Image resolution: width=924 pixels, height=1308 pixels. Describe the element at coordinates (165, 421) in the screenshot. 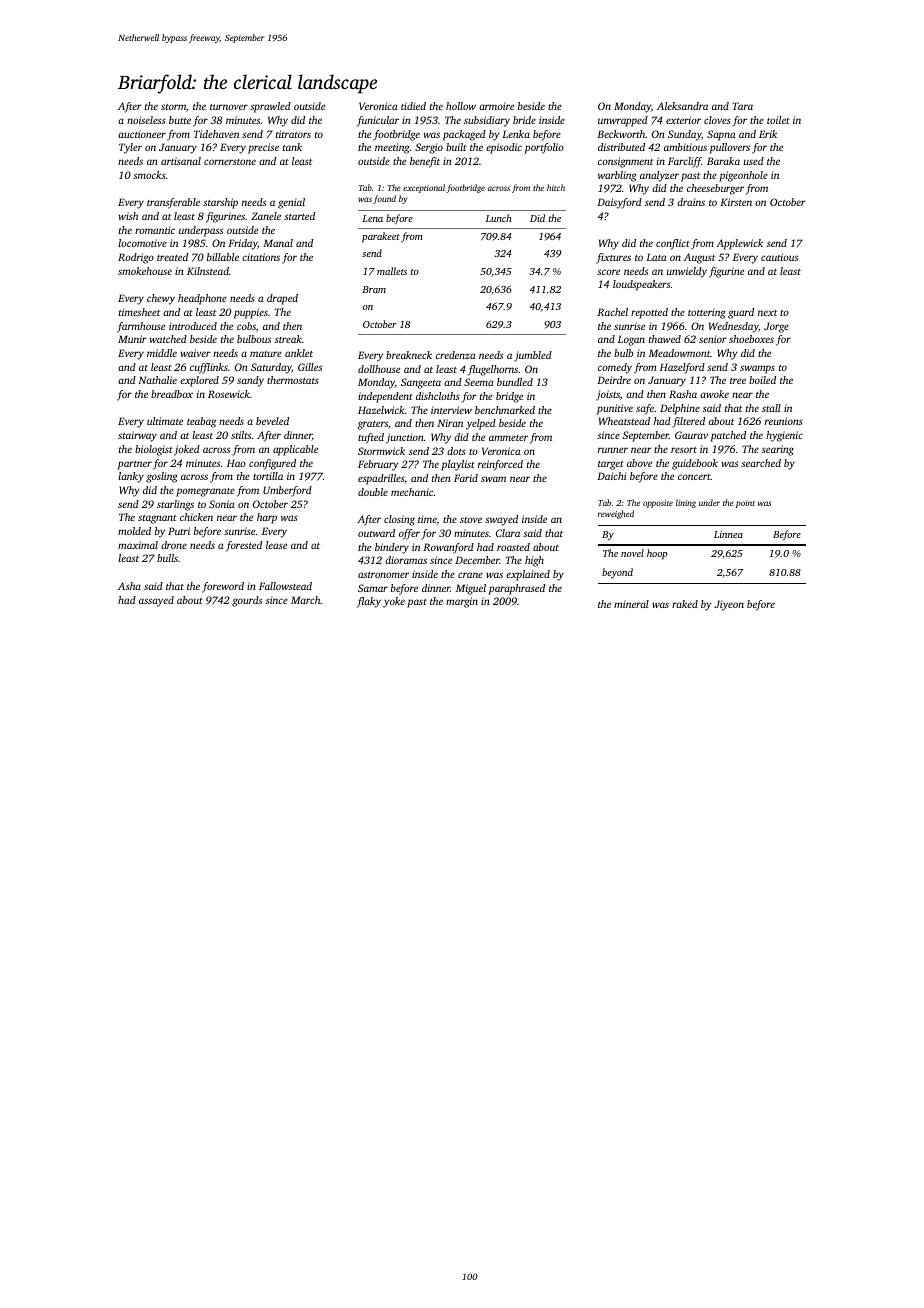

I see `ultimate` at that location.
